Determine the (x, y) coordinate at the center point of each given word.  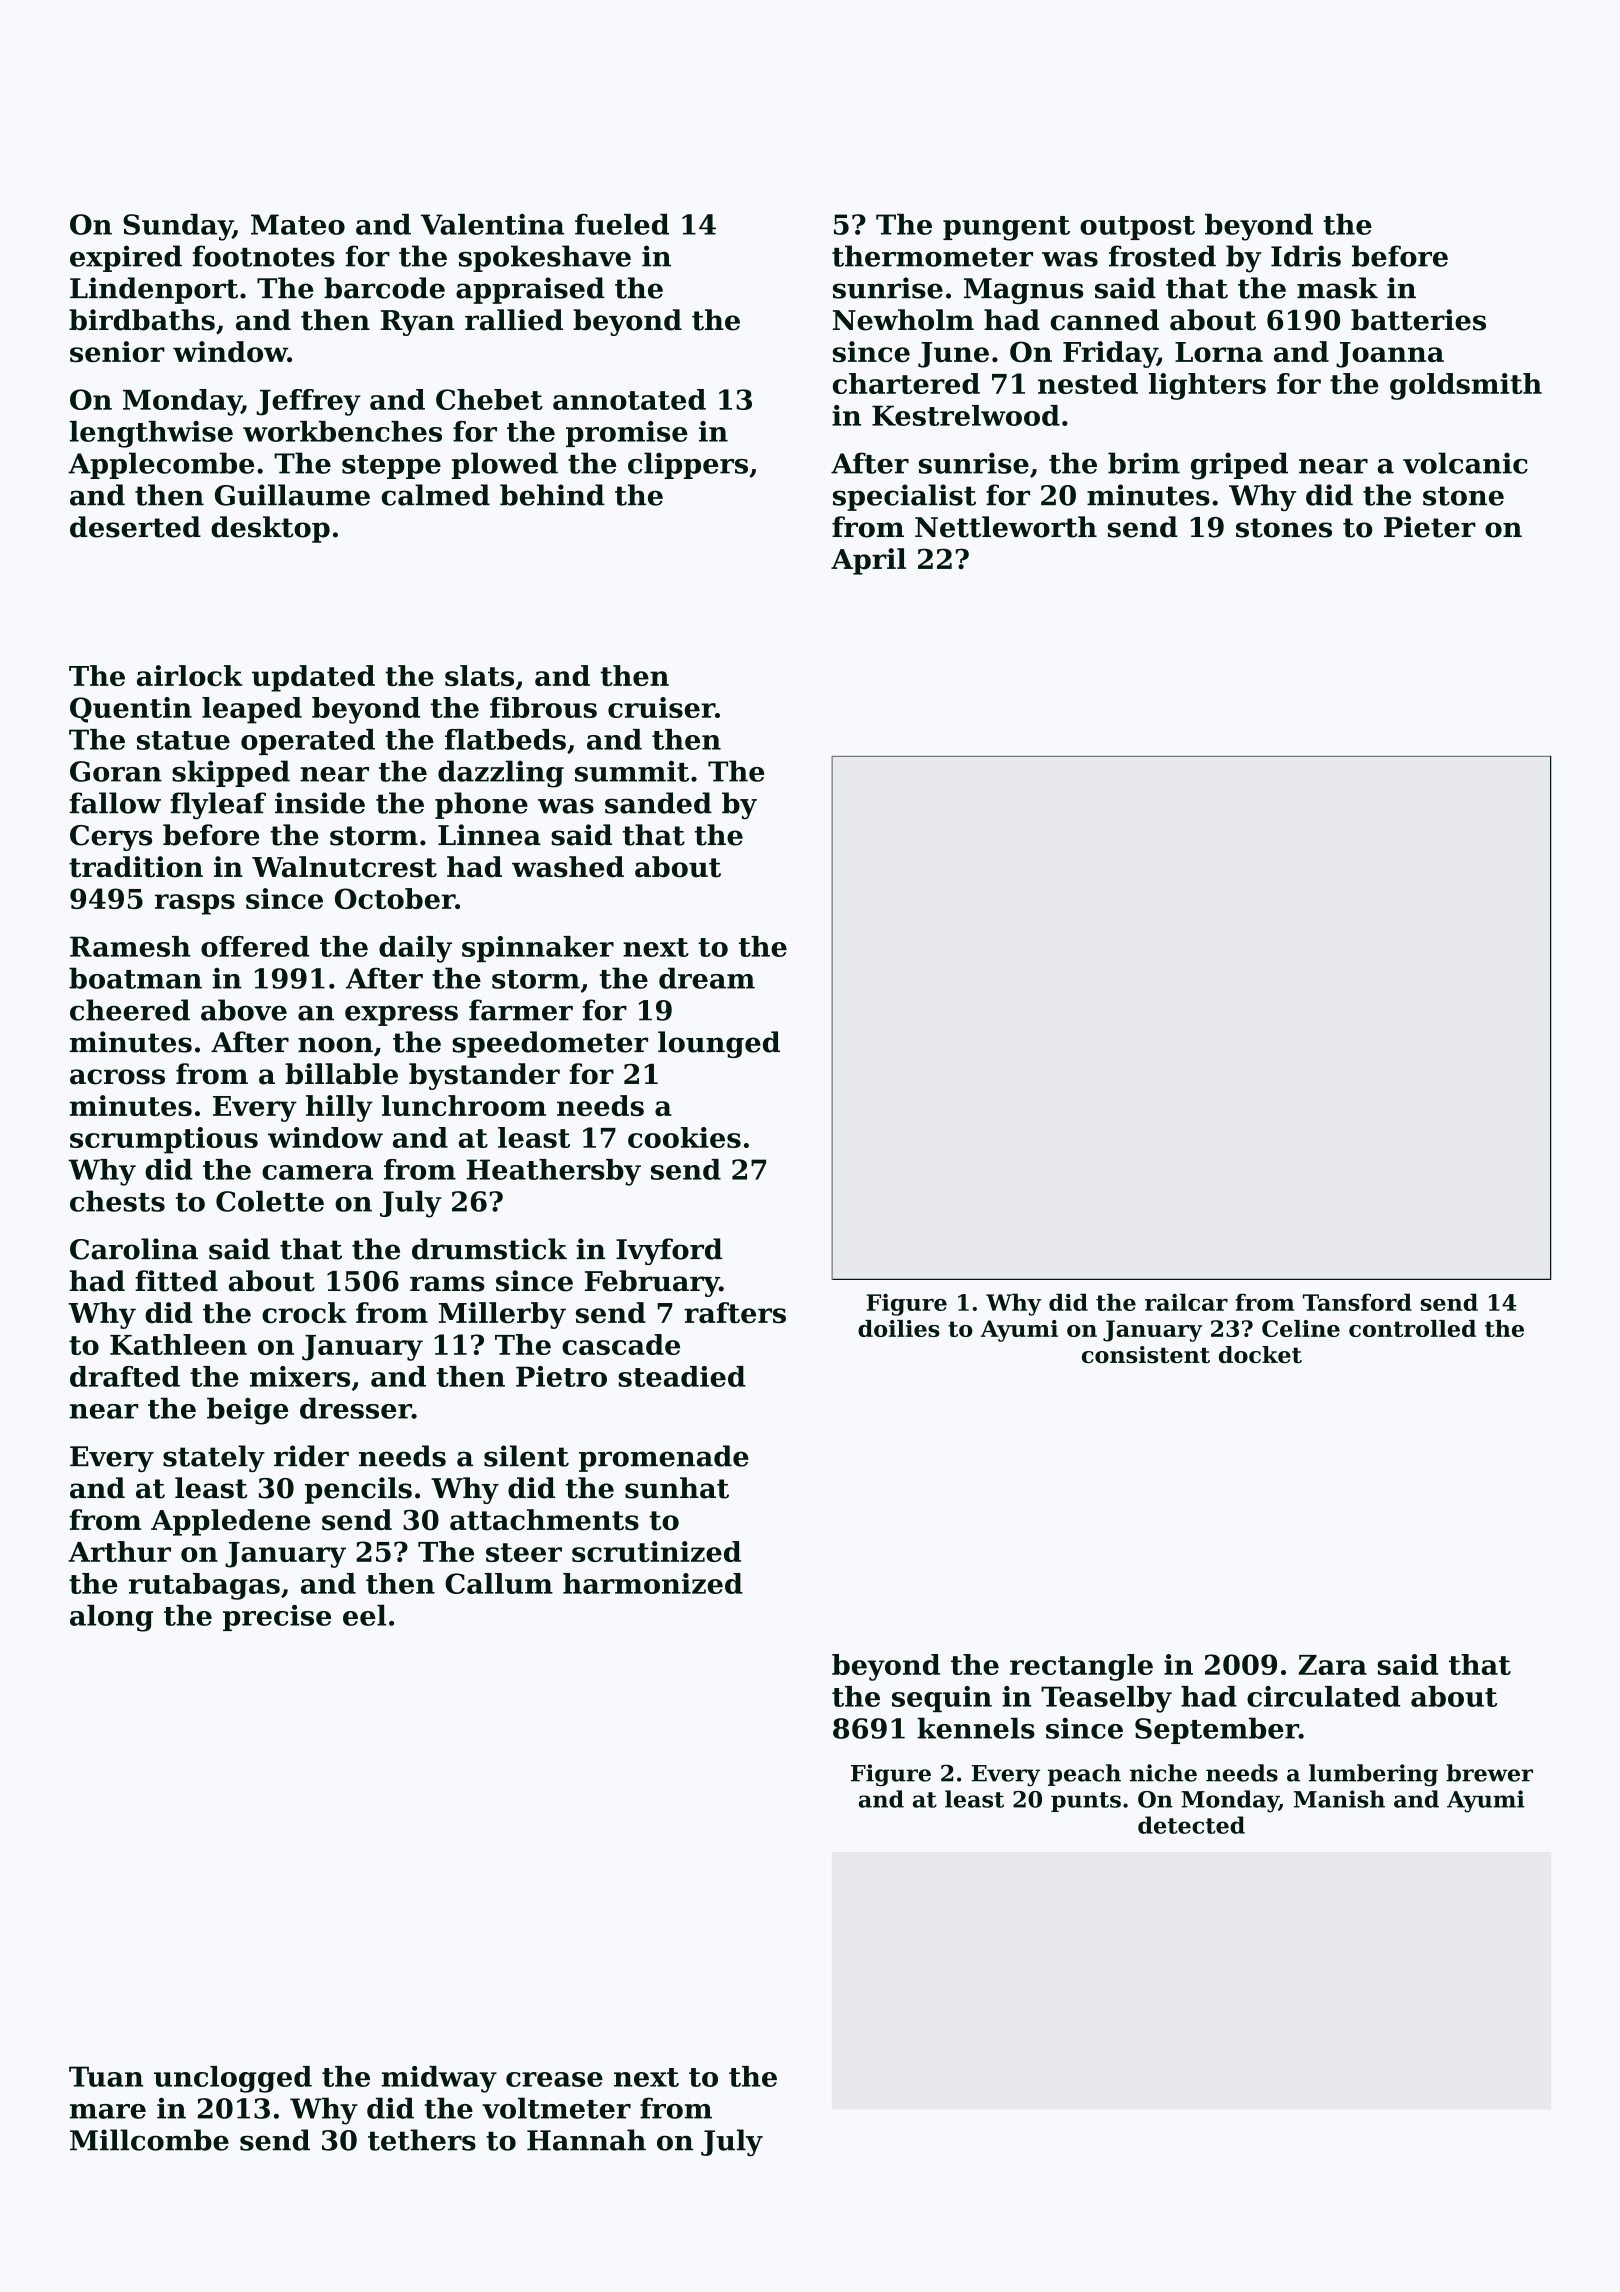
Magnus (1023, 291)
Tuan (106, 2076)
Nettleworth (1006, 527)
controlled (1412, 1328)
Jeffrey (308, 402)
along (111, 1618)
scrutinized (656, 1551)
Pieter (1430, 527)
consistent (1146, 1354)
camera (317, 1172)
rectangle (1081, 1667)
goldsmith (1466, 386)
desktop (270, 529)
